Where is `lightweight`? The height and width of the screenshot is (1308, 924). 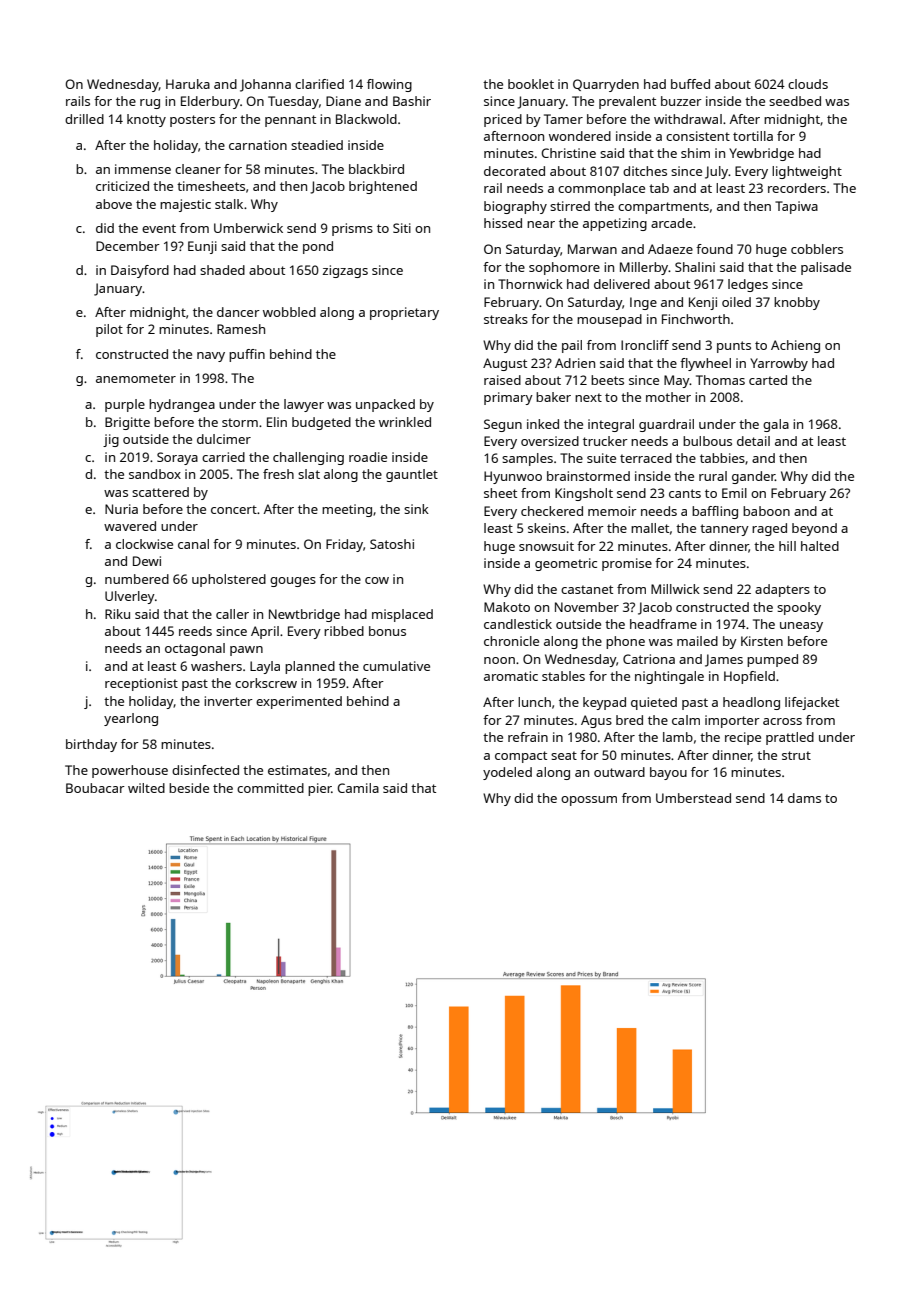
lightweight is located at coordinates (807, 172).
